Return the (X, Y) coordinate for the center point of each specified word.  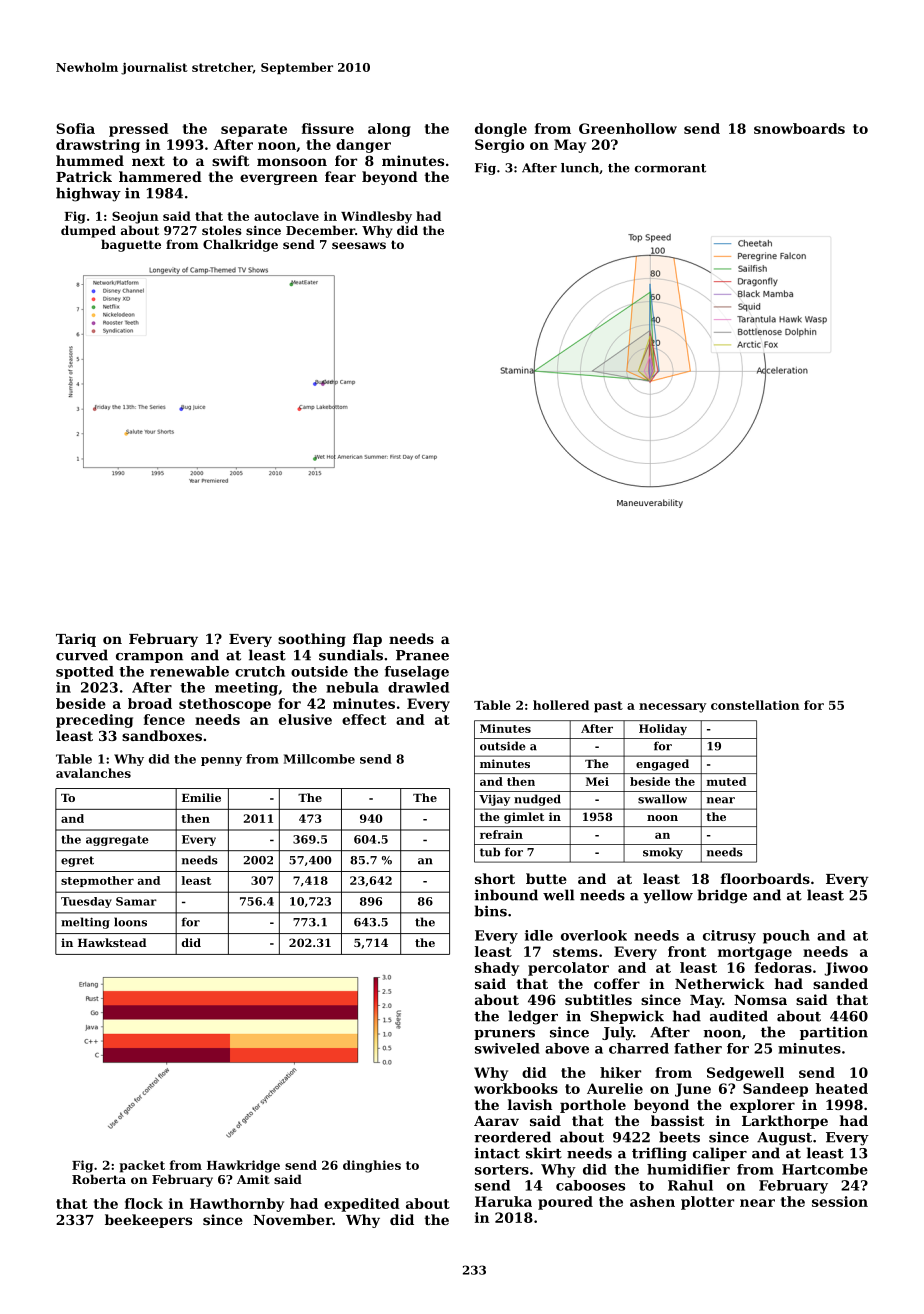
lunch (580, 168)
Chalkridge (240, 245)
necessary (672, 708)
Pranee (422, 655)
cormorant (670, 168)
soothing (312, 640)
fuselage (417, 673)
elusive (305, 719)
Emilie (201, 797)
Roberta (99, 1179)
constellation (755, 705)
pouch (786, 937)
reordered (512, 1137)
